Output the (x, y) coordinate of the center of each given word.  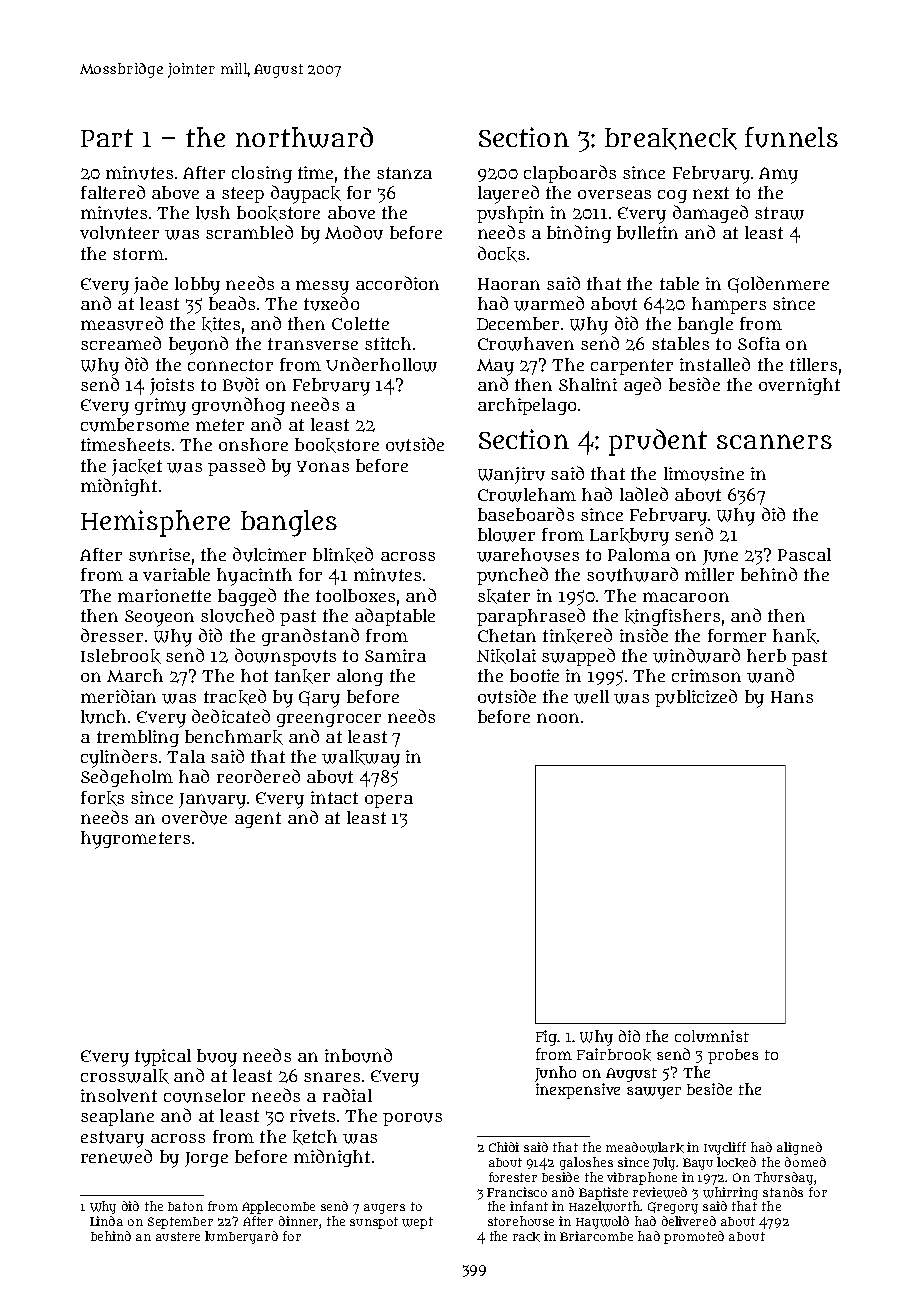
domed (805, 1162)
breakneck (671, 139)
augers (384, 1209)
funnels (791, 137)
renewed (116, 1156)
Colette (360, 323)
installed (715, 364)
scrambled (249, 232)
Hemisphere (155, 523)
